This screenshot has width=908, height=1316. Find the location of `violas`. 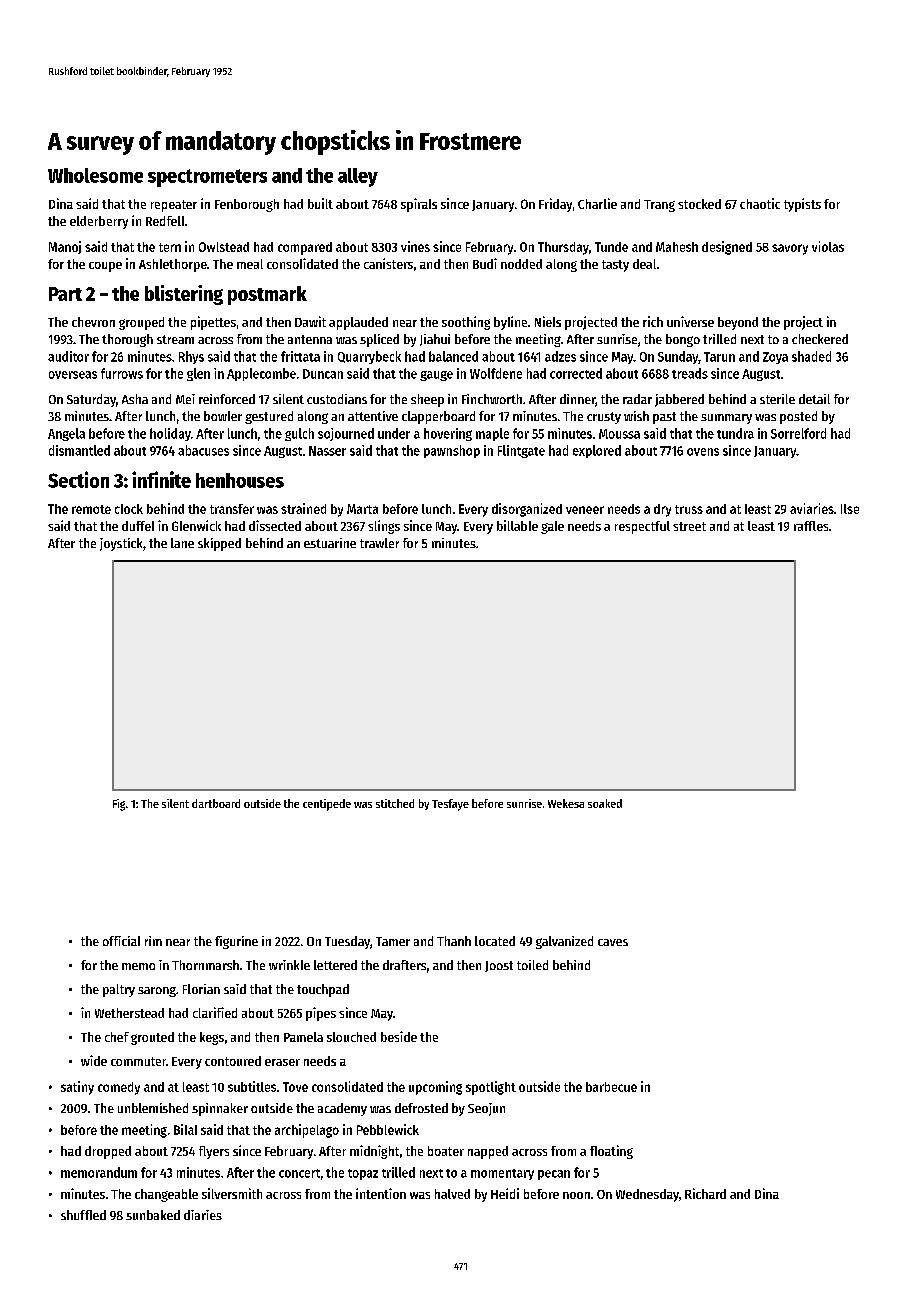

violas is located at coordinates (828, 246).
